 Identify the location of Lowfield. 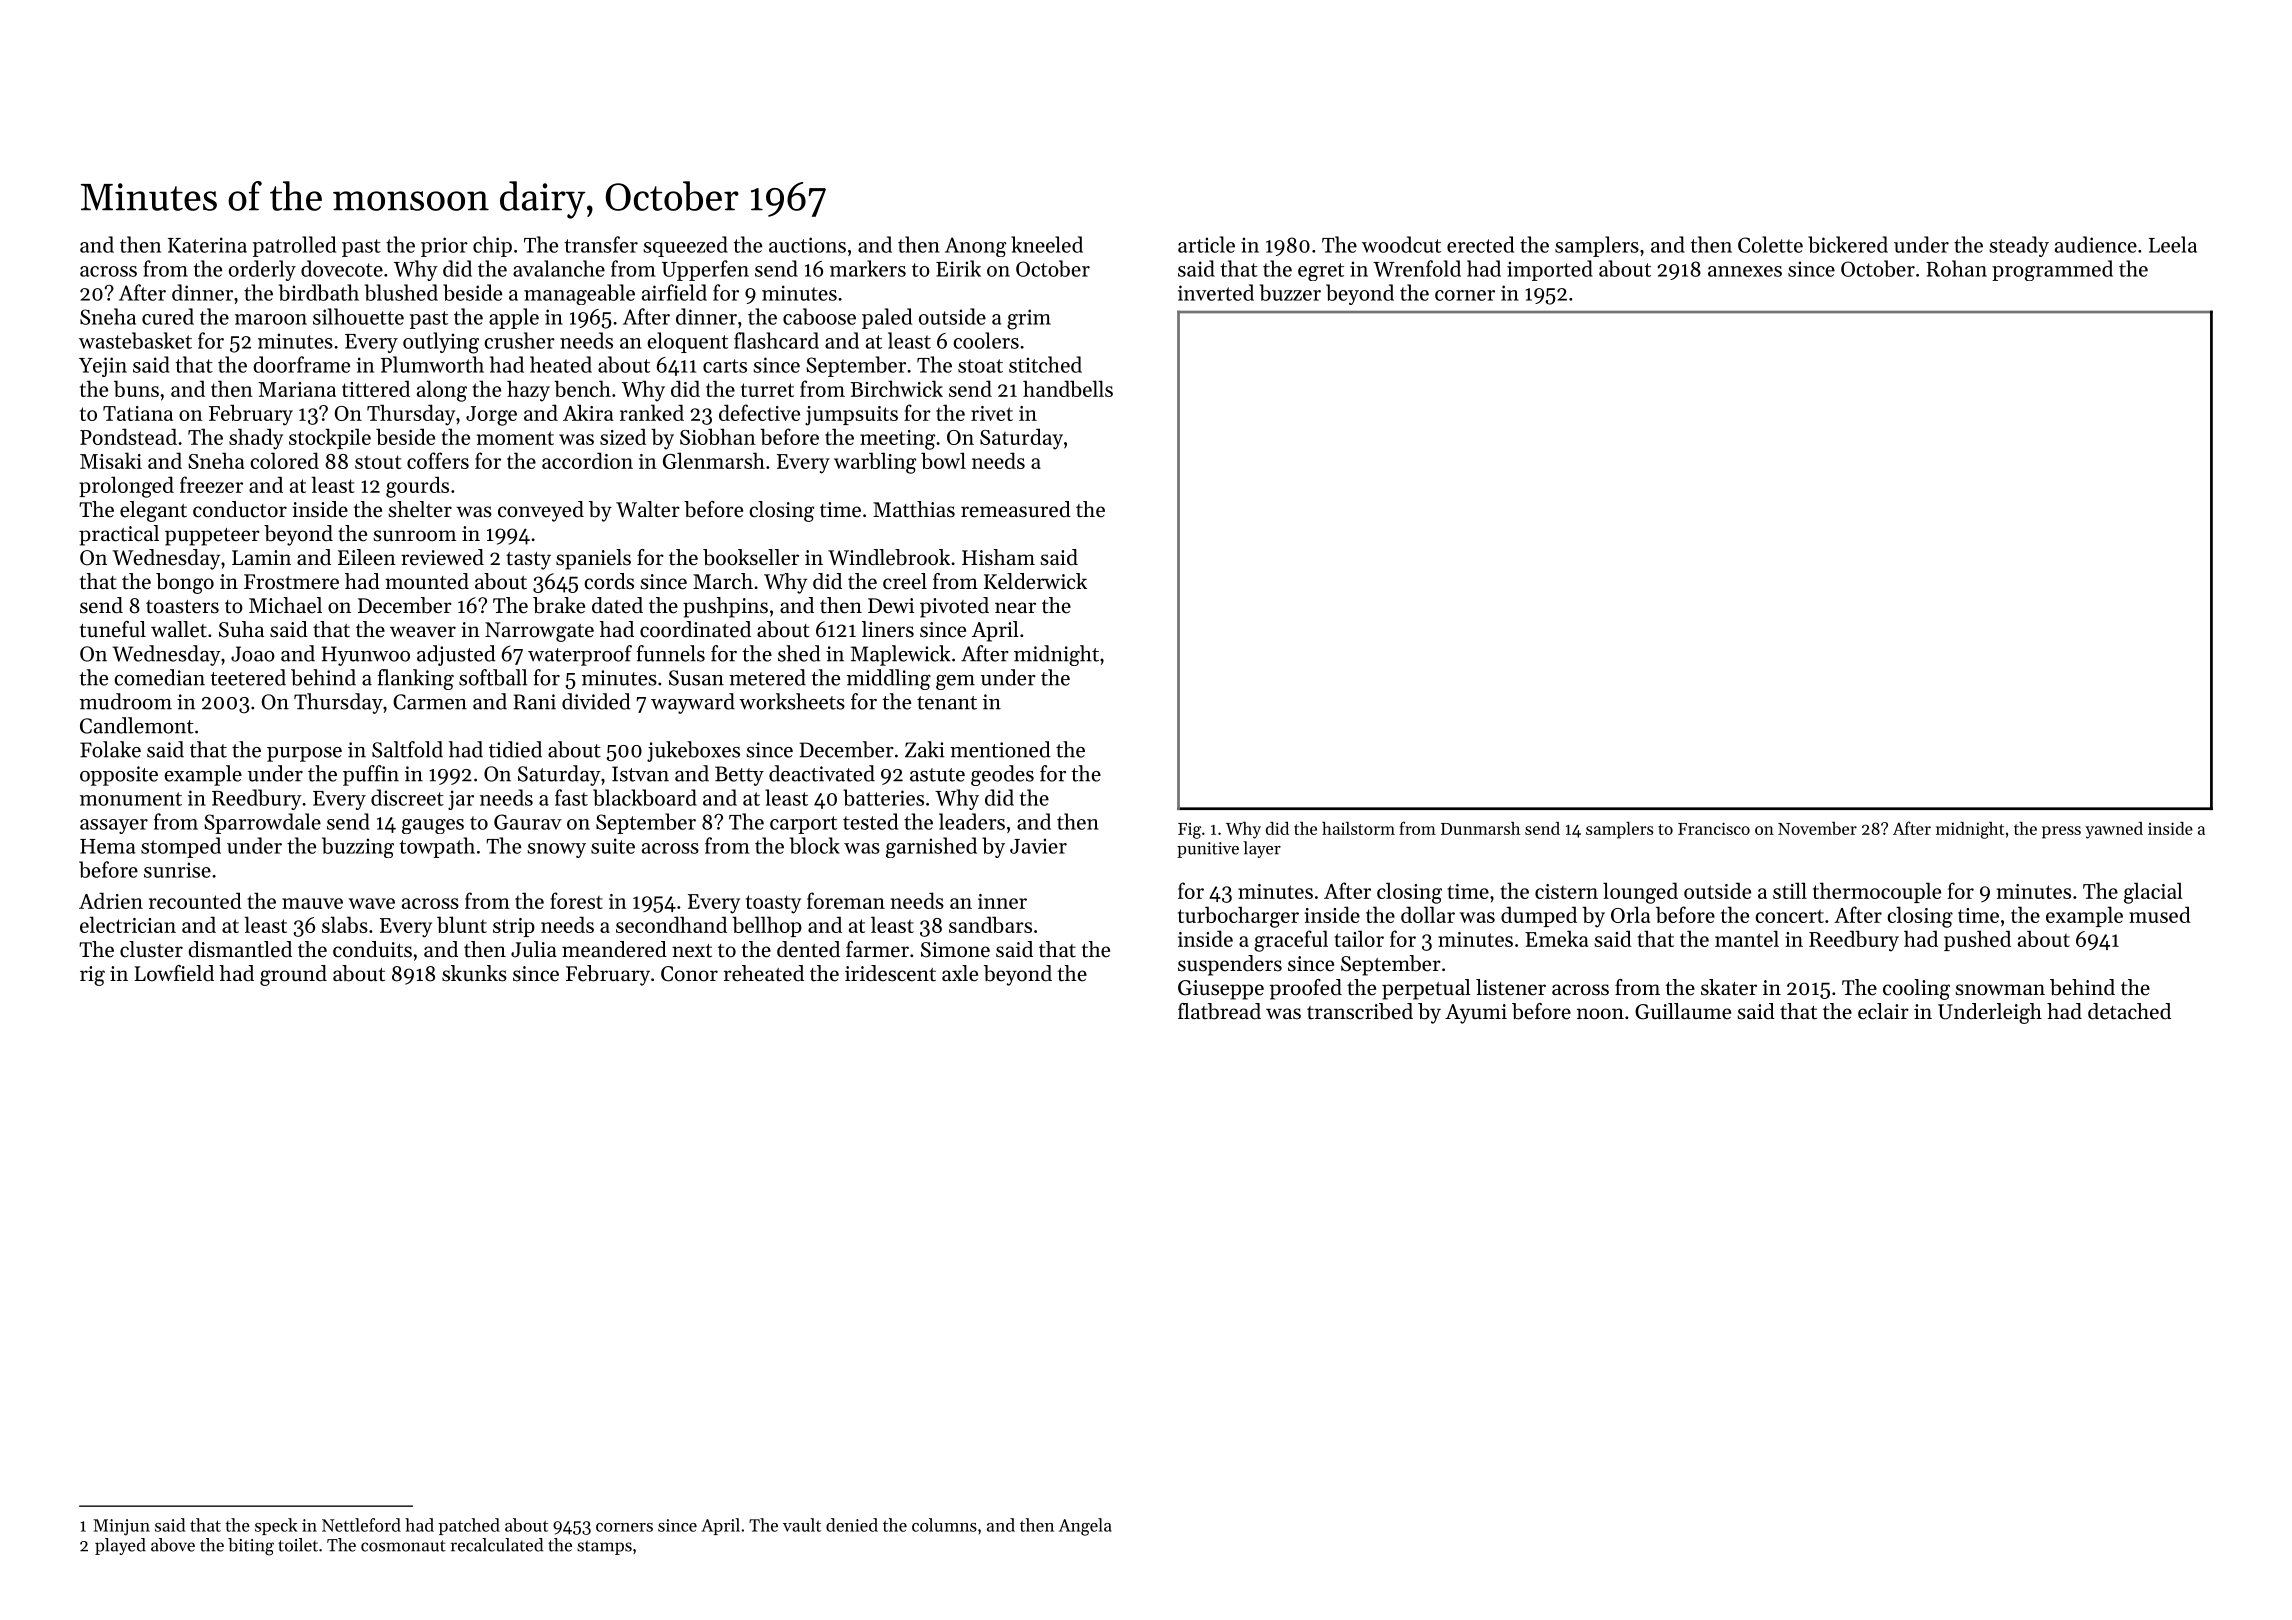
(174, 973).
